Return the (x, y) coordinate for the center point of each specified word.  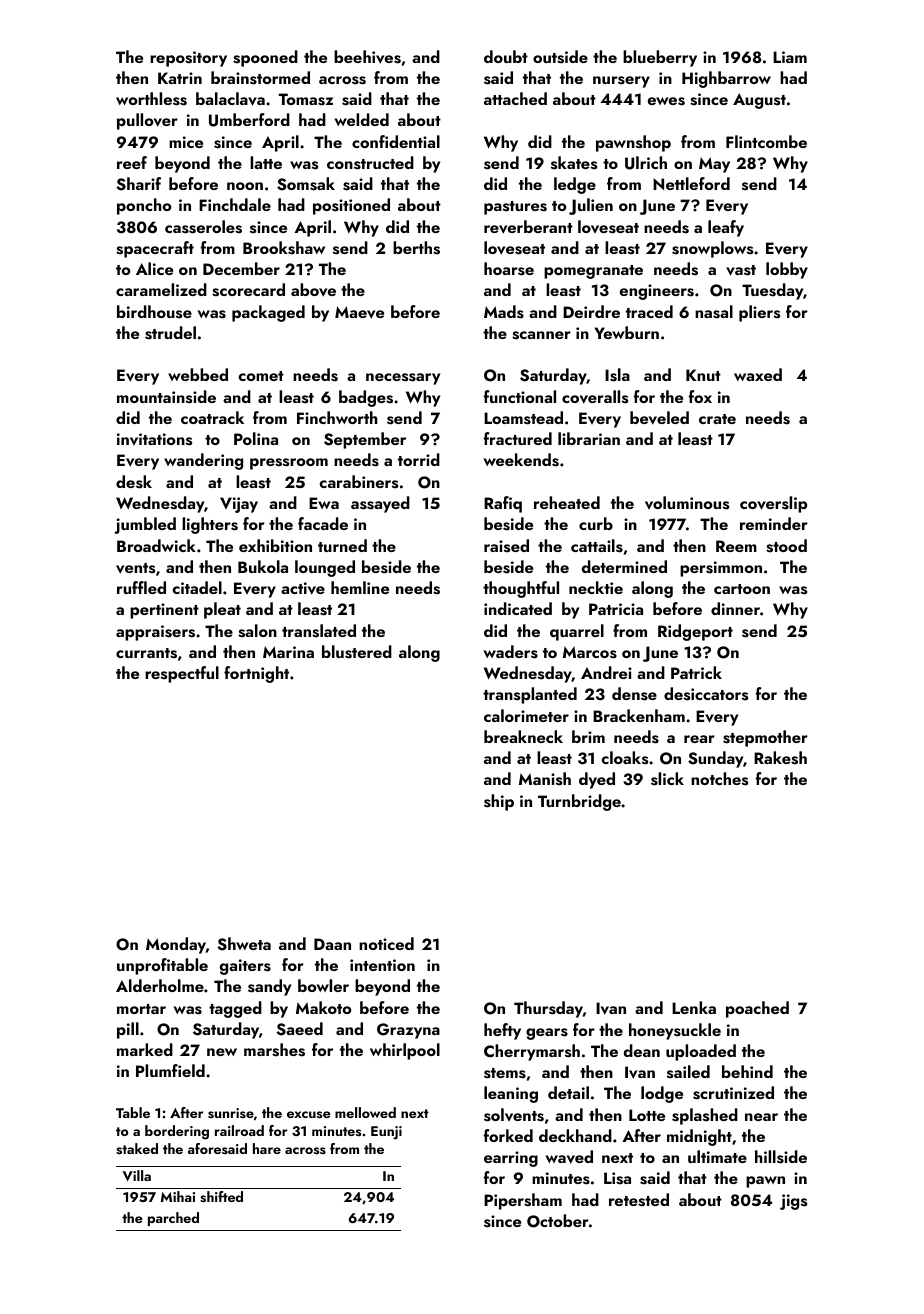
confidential (396, 141)
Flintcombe (766, 141)
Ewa (324, 503)
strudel (170, 333)
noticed (386, 943)
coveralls (595, 397)
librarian (589, 438)
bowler (323, 985)
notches (719, 779)
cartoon (742, 589)
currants (146, 653)
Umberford (249, 120)
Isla (617, 375)
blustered (357, 652)
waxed (758, 374)
